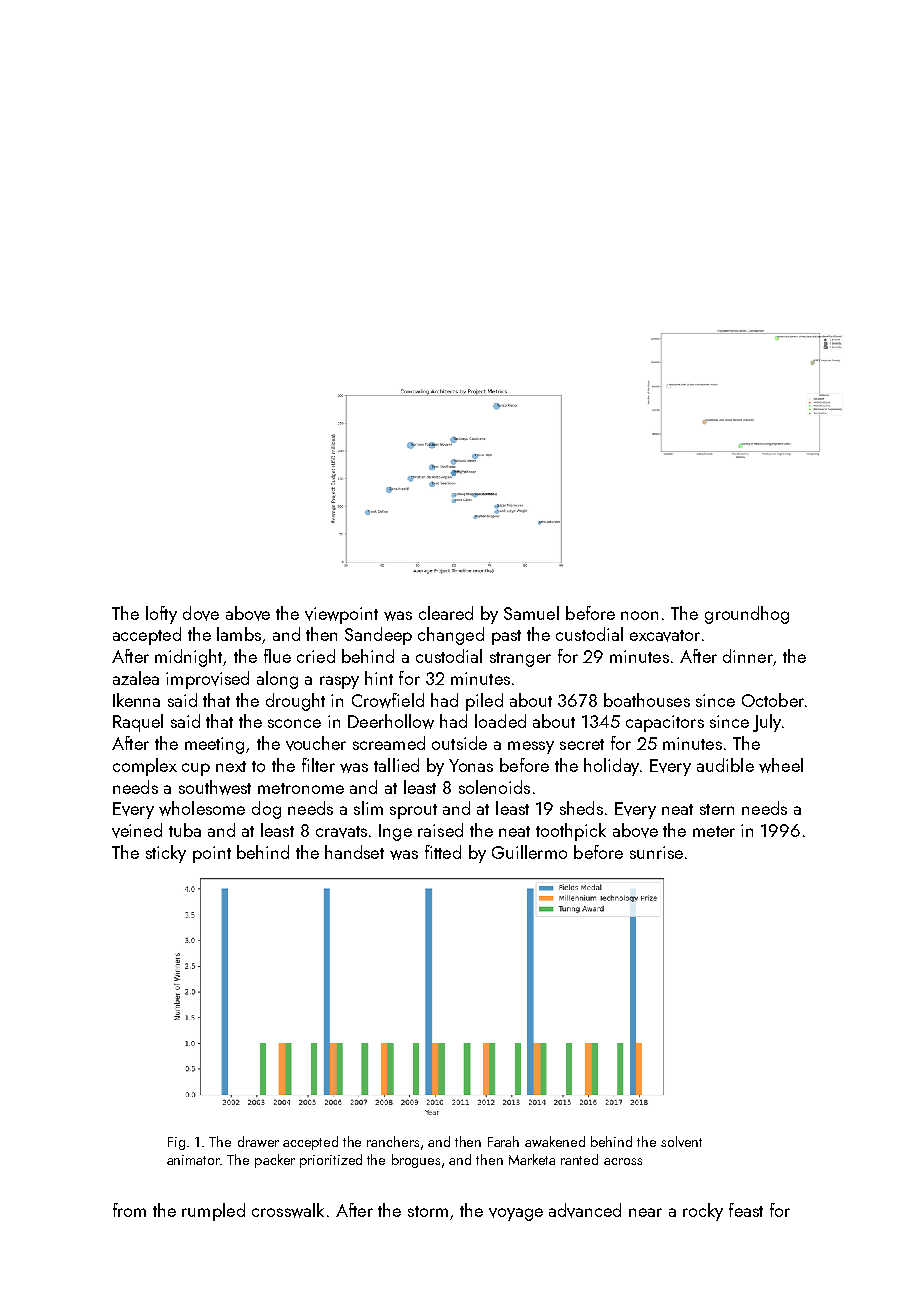  What do you see at coordinates (714, 831) in the screenshot?
I see `meter` at bounding box center [714, 831].
